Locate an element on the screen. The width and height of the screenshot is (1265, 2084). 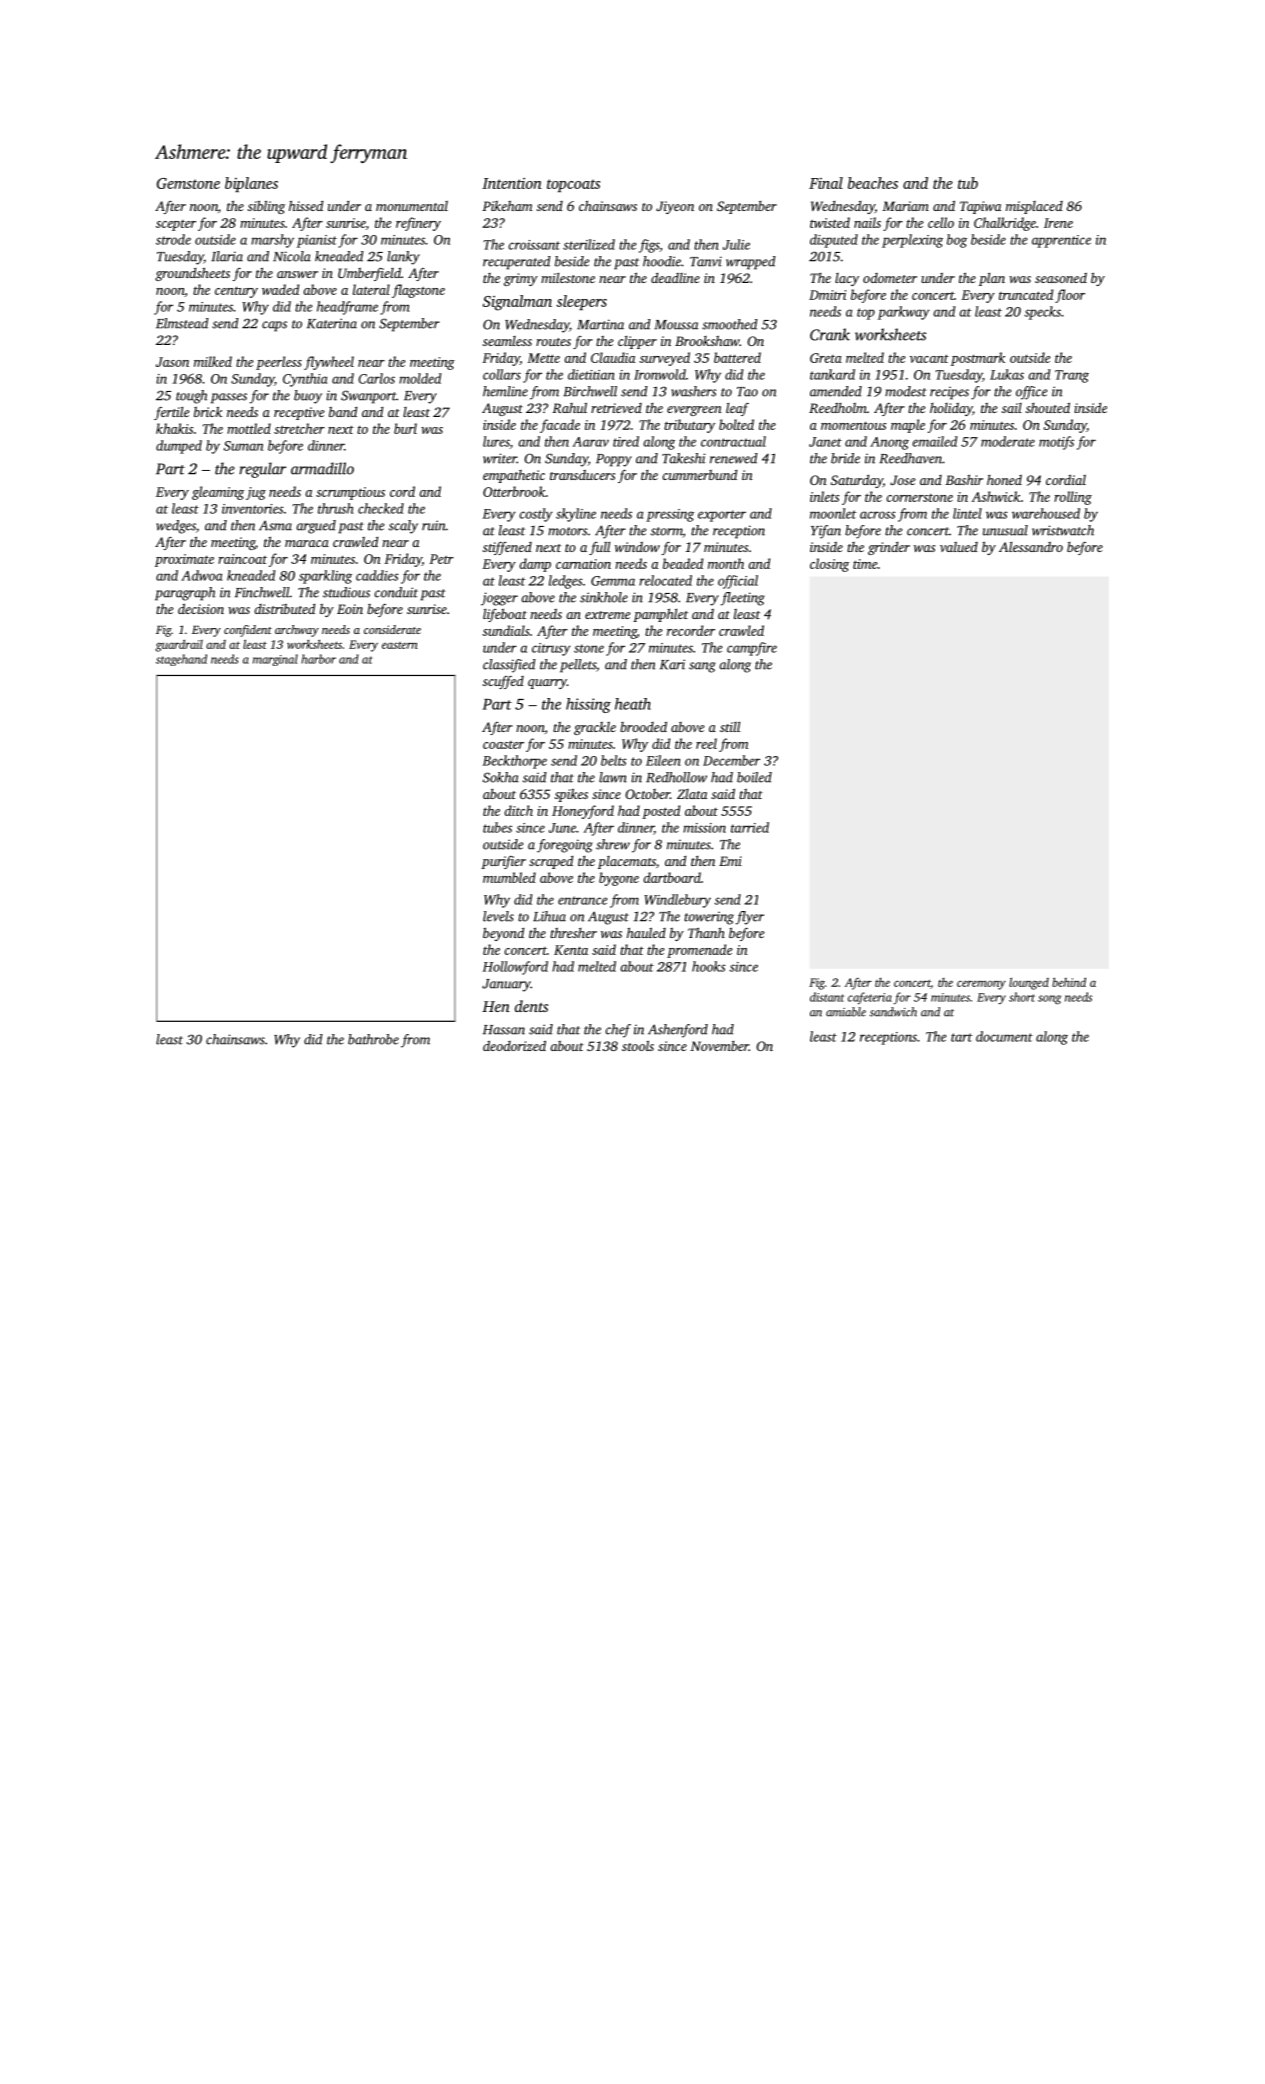
time is located at coordinates (865, 564).
